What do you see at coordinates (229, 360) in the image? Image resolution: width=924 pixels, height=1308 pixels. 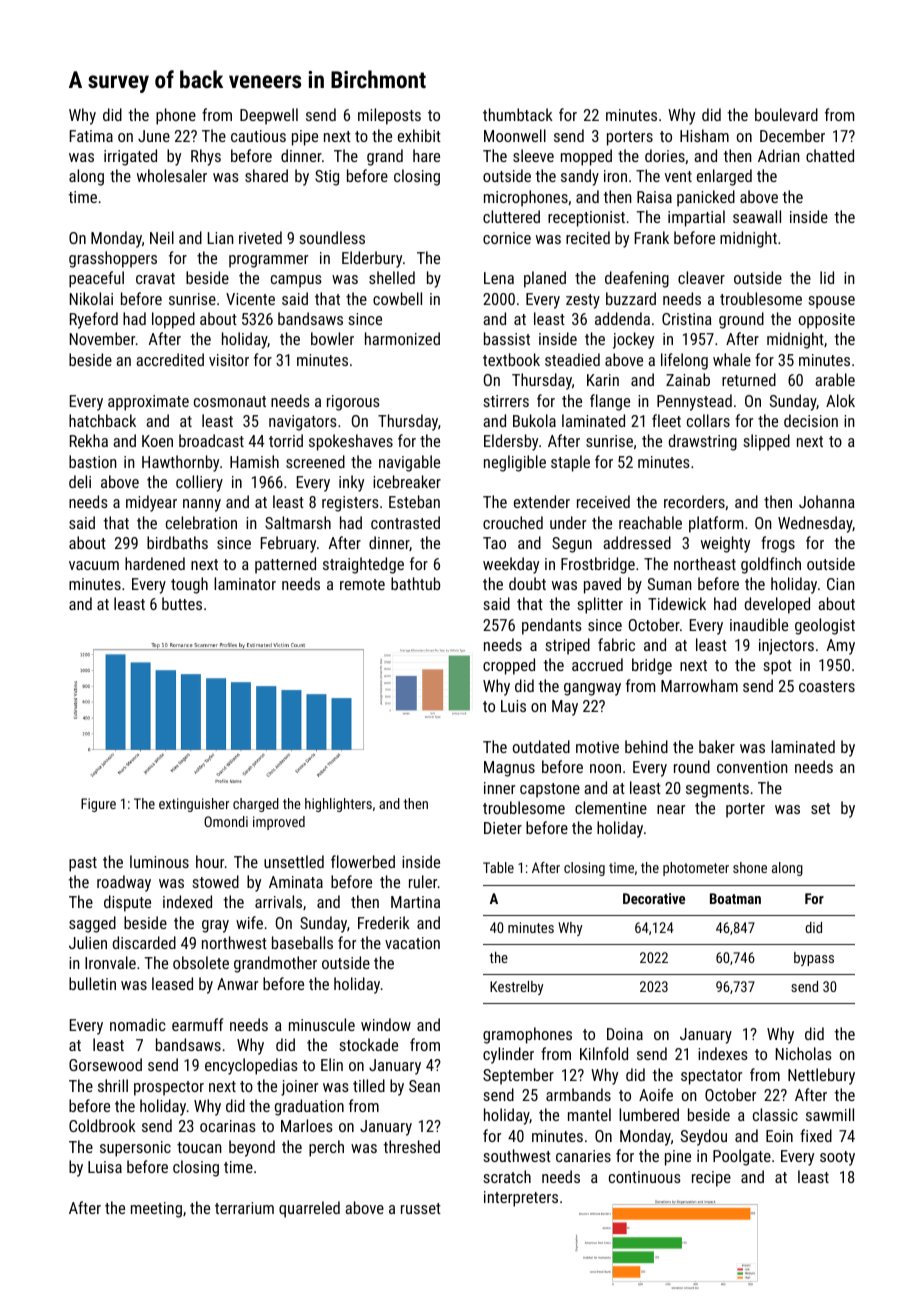 I see `visitor` at bounding box center [229, 360].
